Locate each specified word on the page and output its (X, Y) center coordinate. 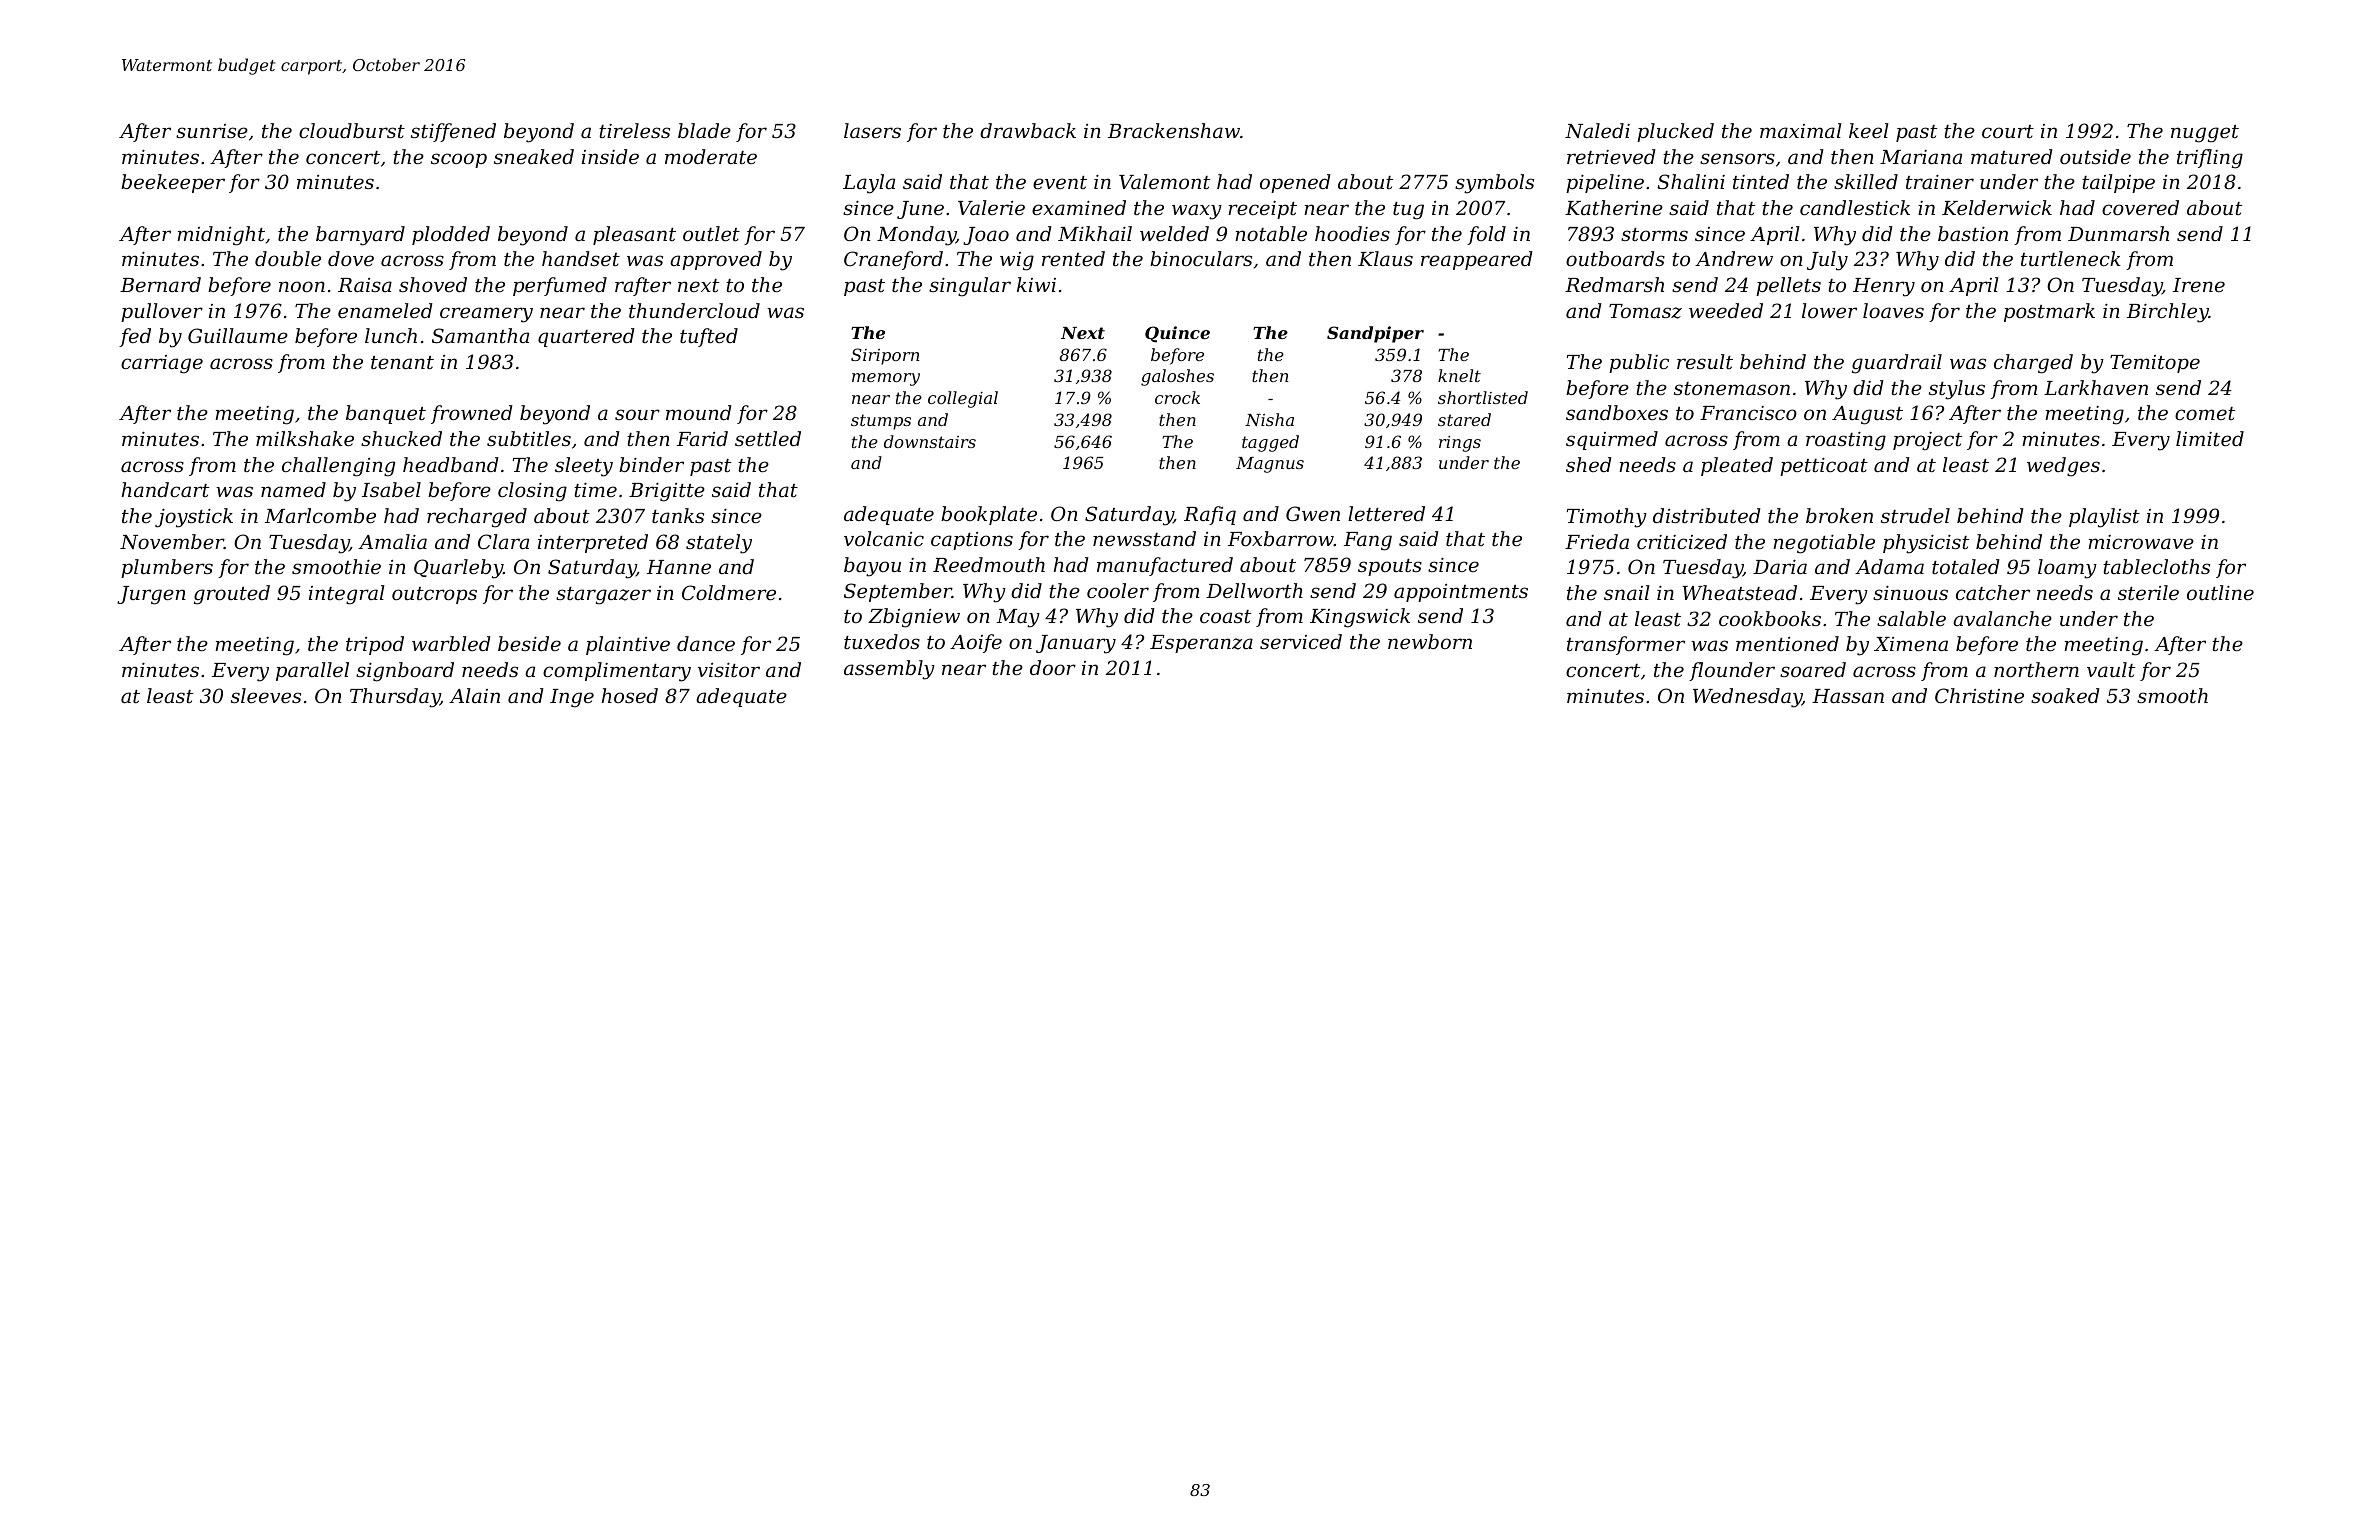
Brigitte (667, 492)
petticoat (1824, 466)
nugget (2205, 134)
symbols (1494, 184)
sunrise (212, 131)
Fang (1368, 541)
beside (529, 643)
